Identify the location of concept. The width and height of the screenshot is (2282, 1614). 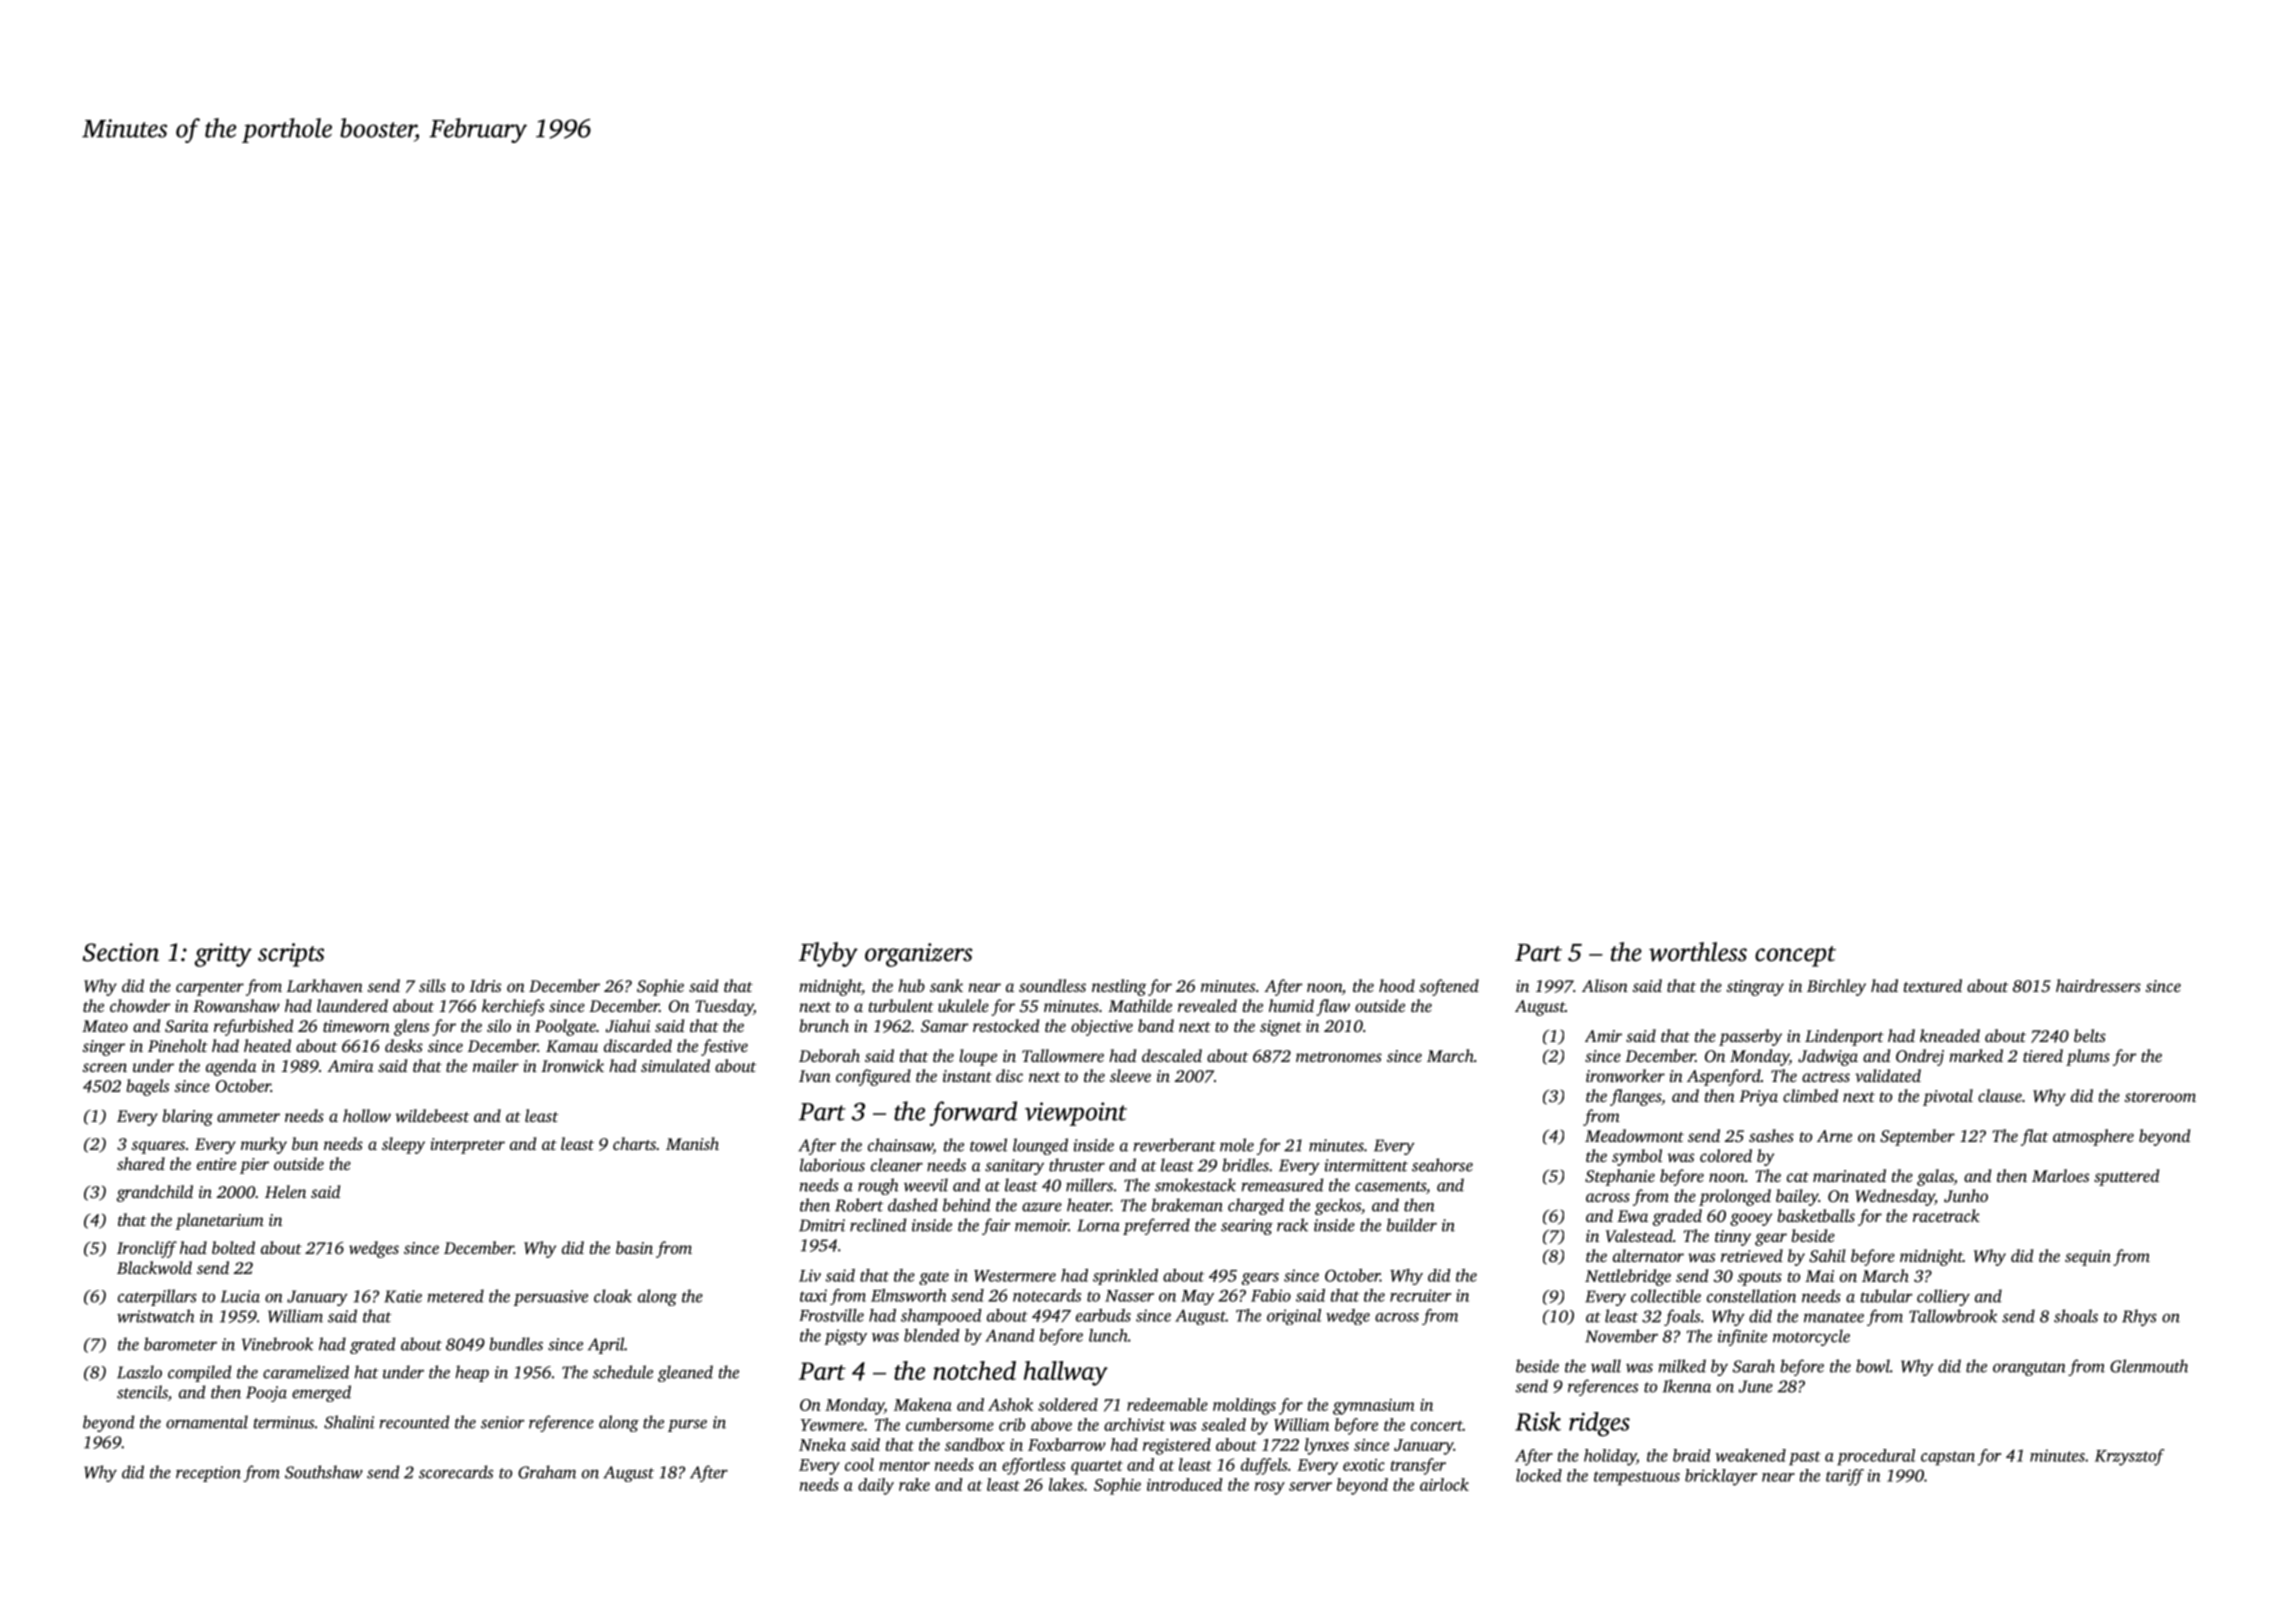
(1795, 956).
